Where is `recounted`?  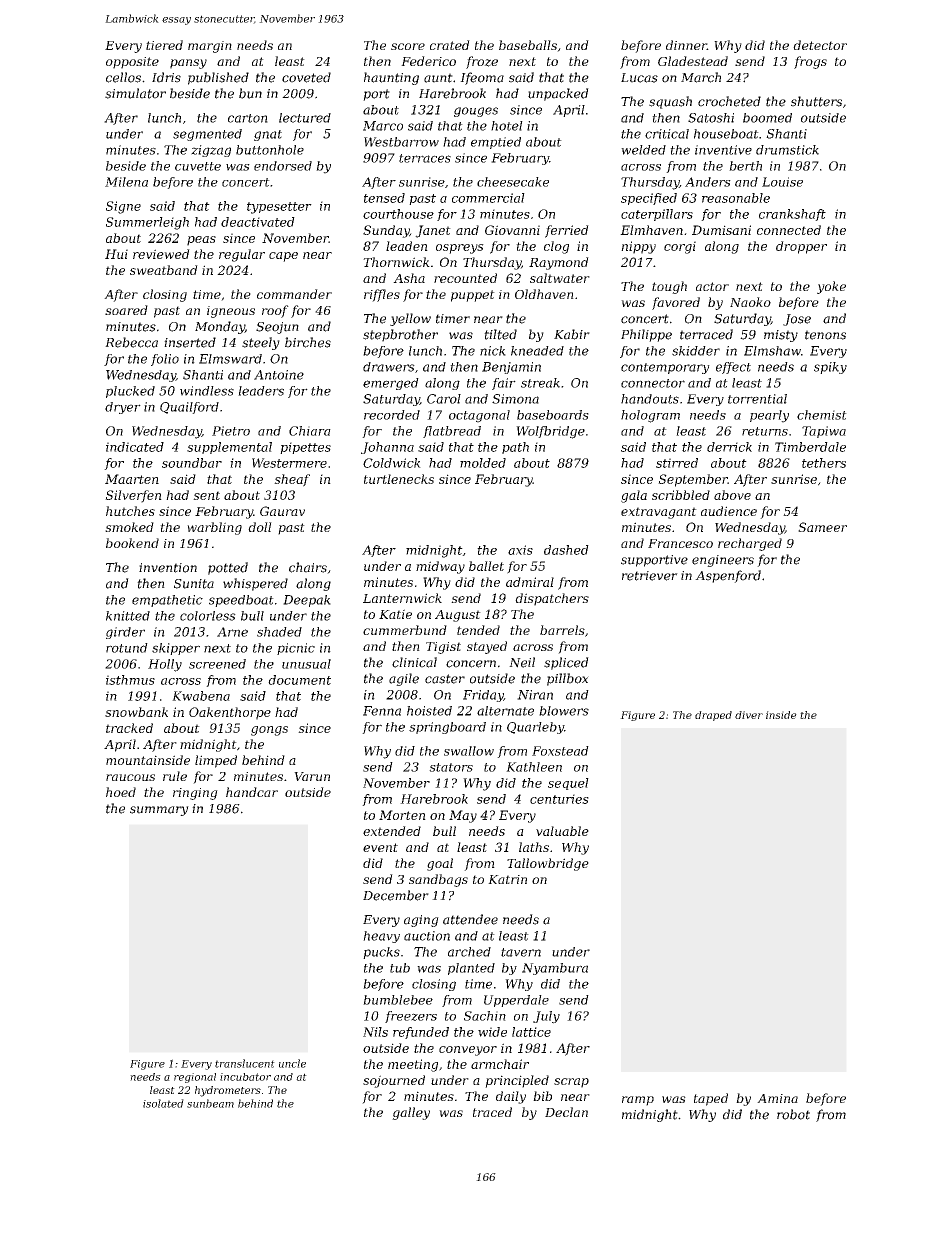 recounted is located at coordinates (465, 278).
